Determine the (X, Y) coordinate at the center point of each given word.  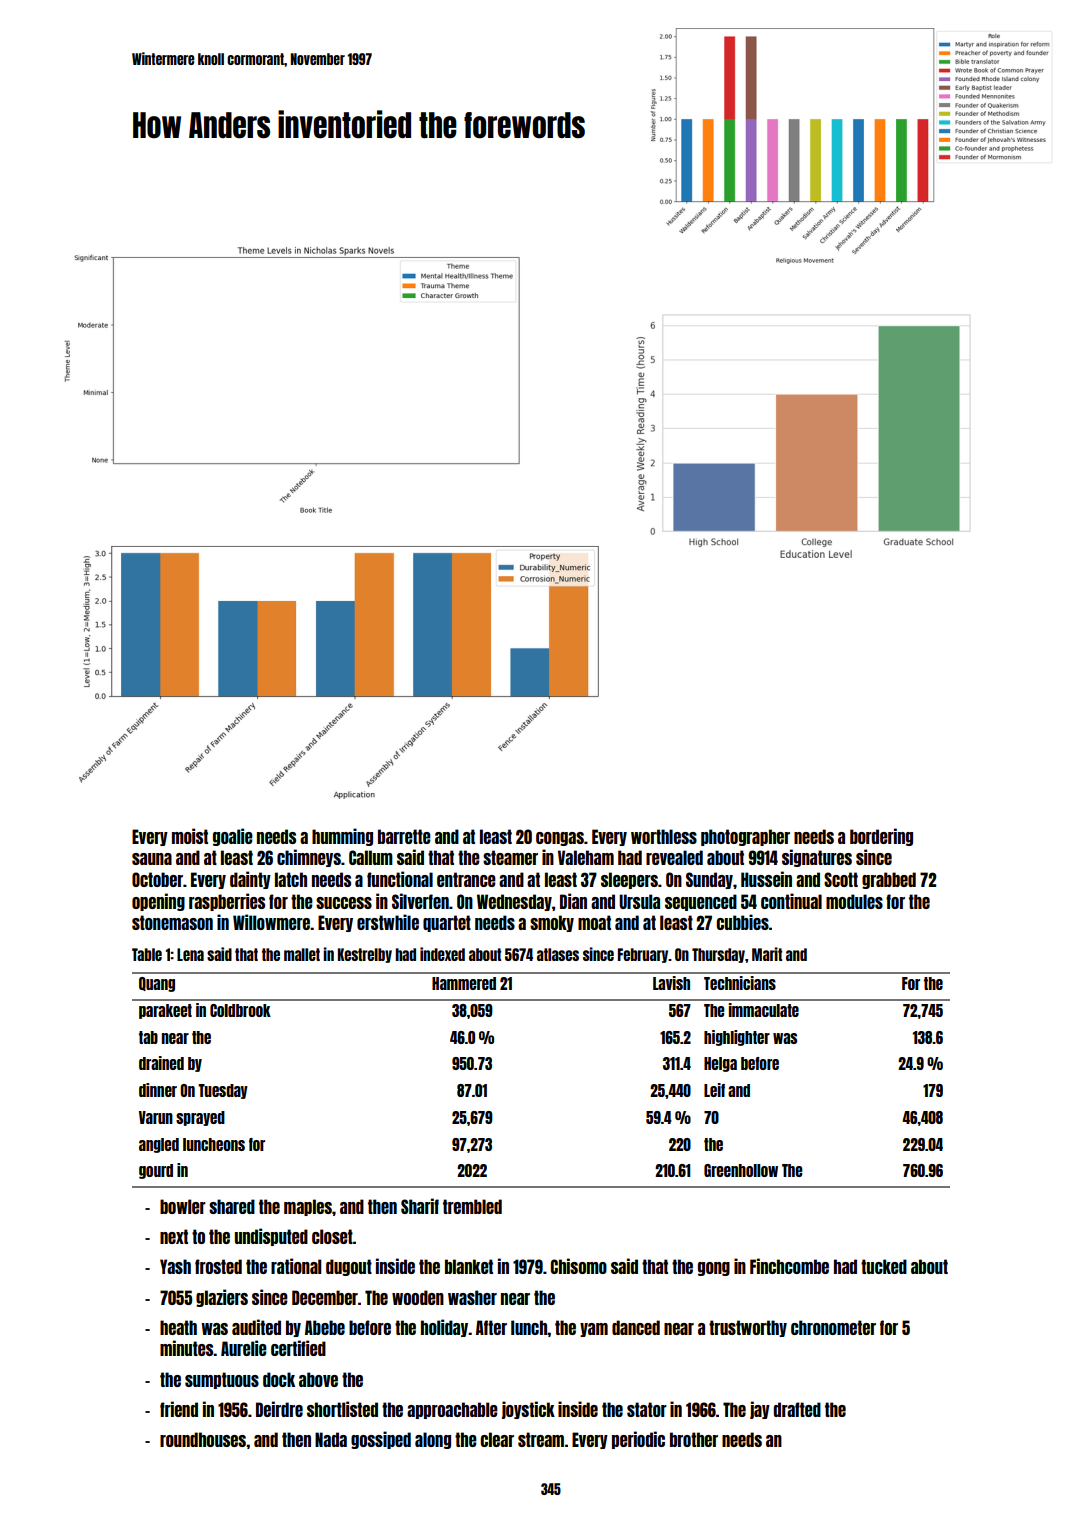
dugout (349, 1267)
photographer (745, 837)
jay (760, 1410)
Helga (720, 1064)
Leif (714, 1090)
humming (342, 837)
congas (560, 839)
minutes (187, 1348)
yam (594, 1330)
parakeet (165, 1011)
